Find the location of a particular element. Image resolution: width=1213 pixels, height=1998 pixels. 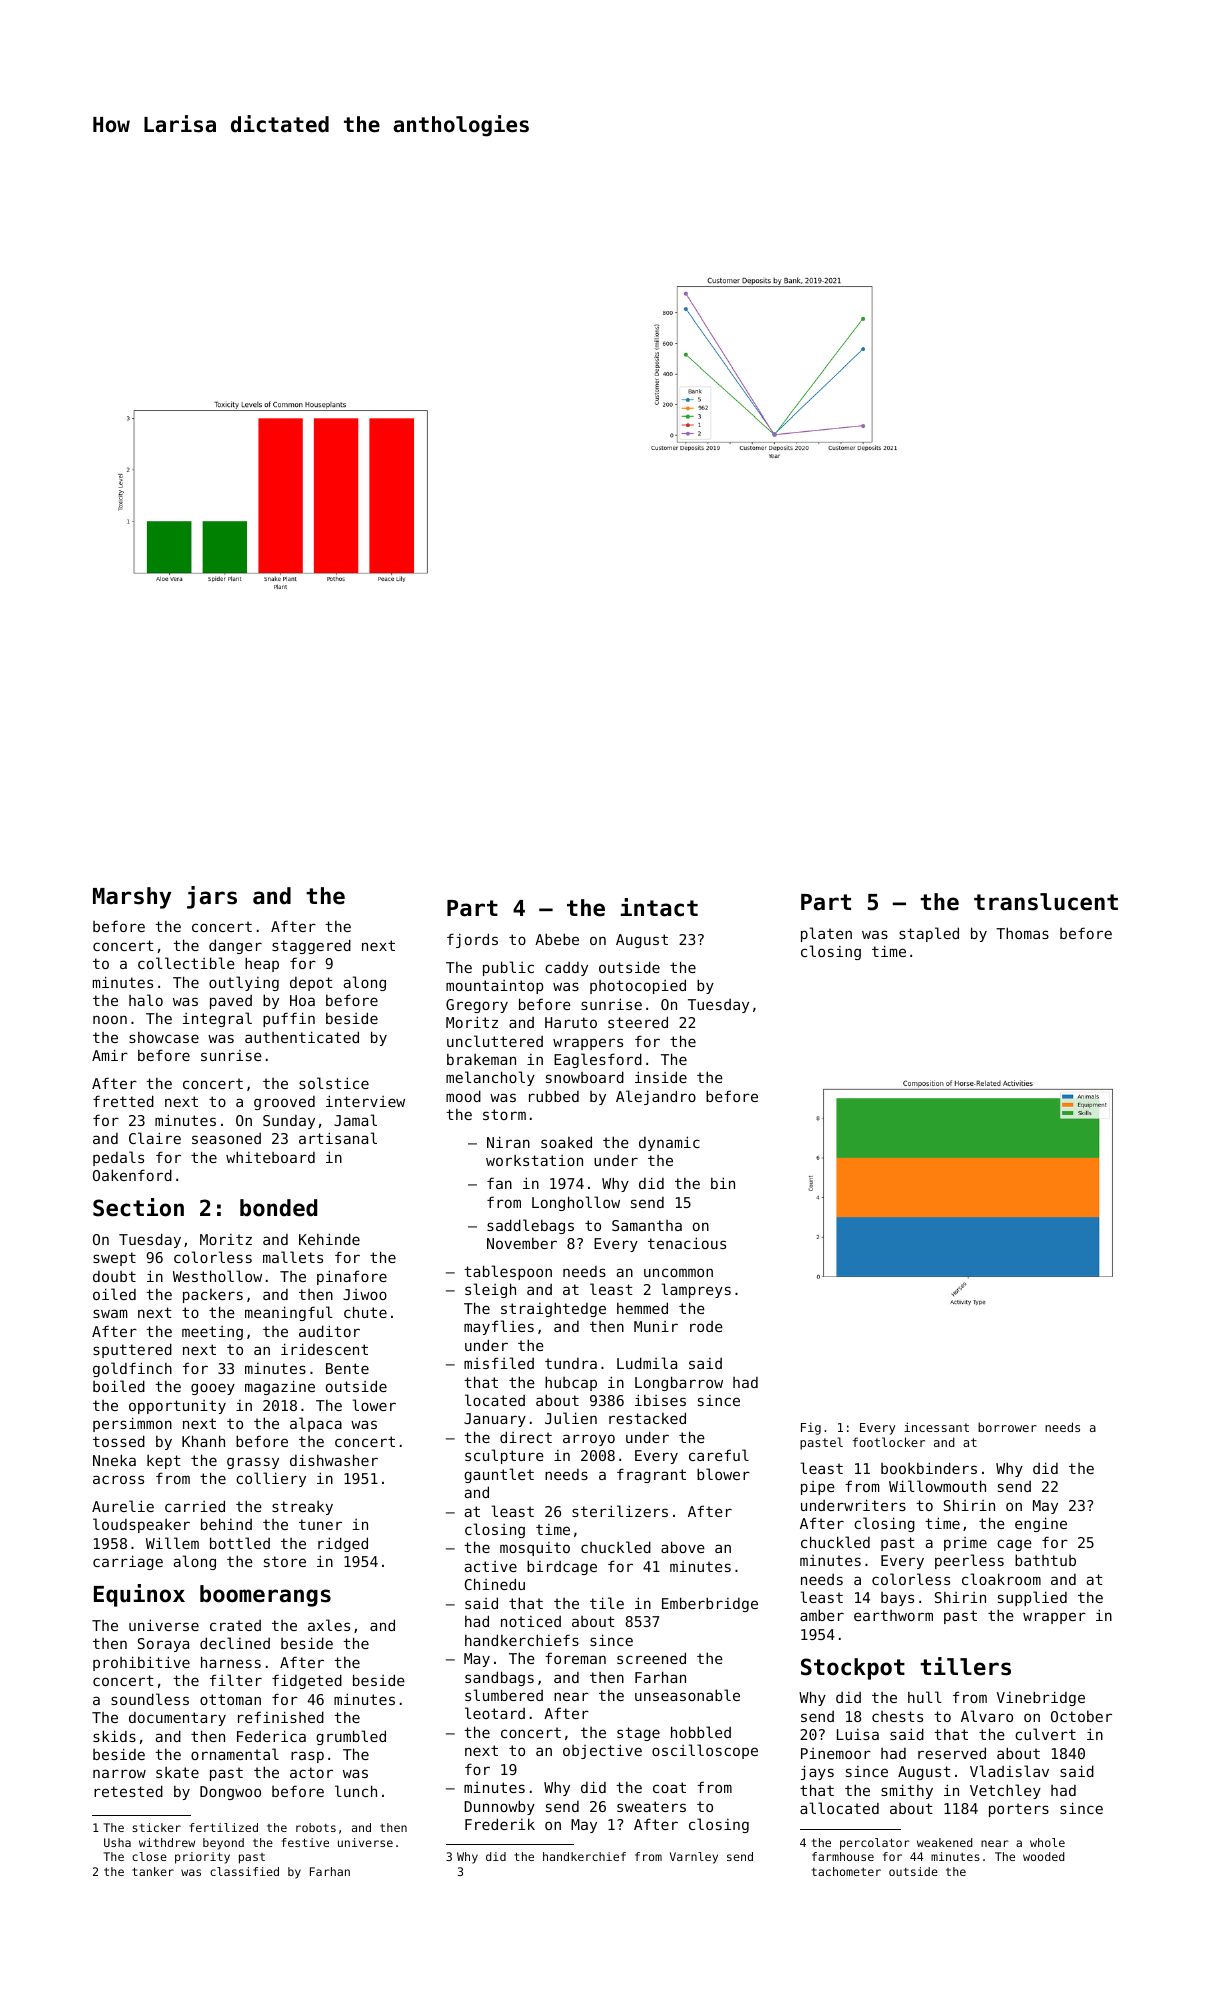

Longbarrow is located at coordinates (679, 1383).
